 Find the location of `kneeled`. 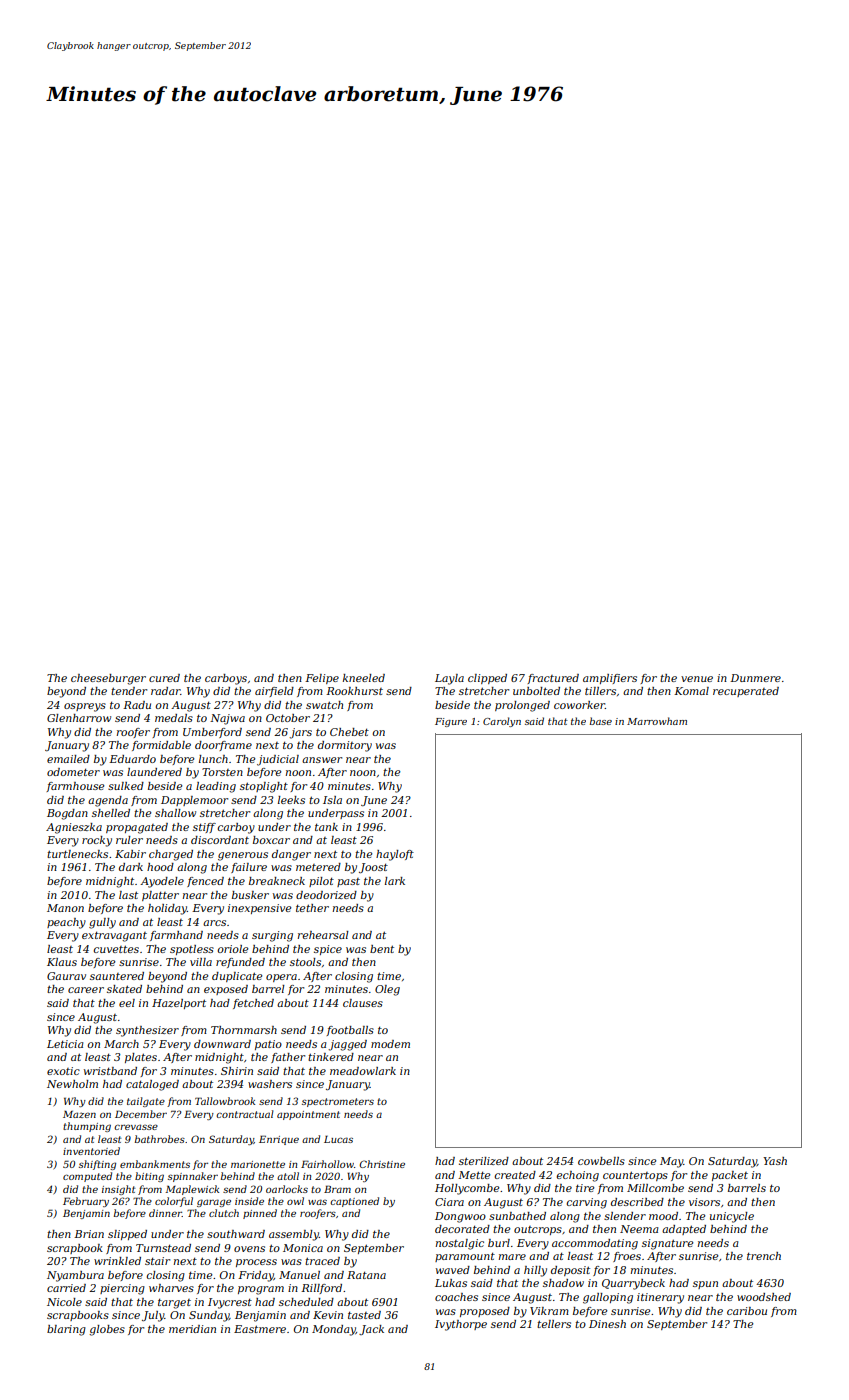

kneeled is located at coordinates (364, 678).
